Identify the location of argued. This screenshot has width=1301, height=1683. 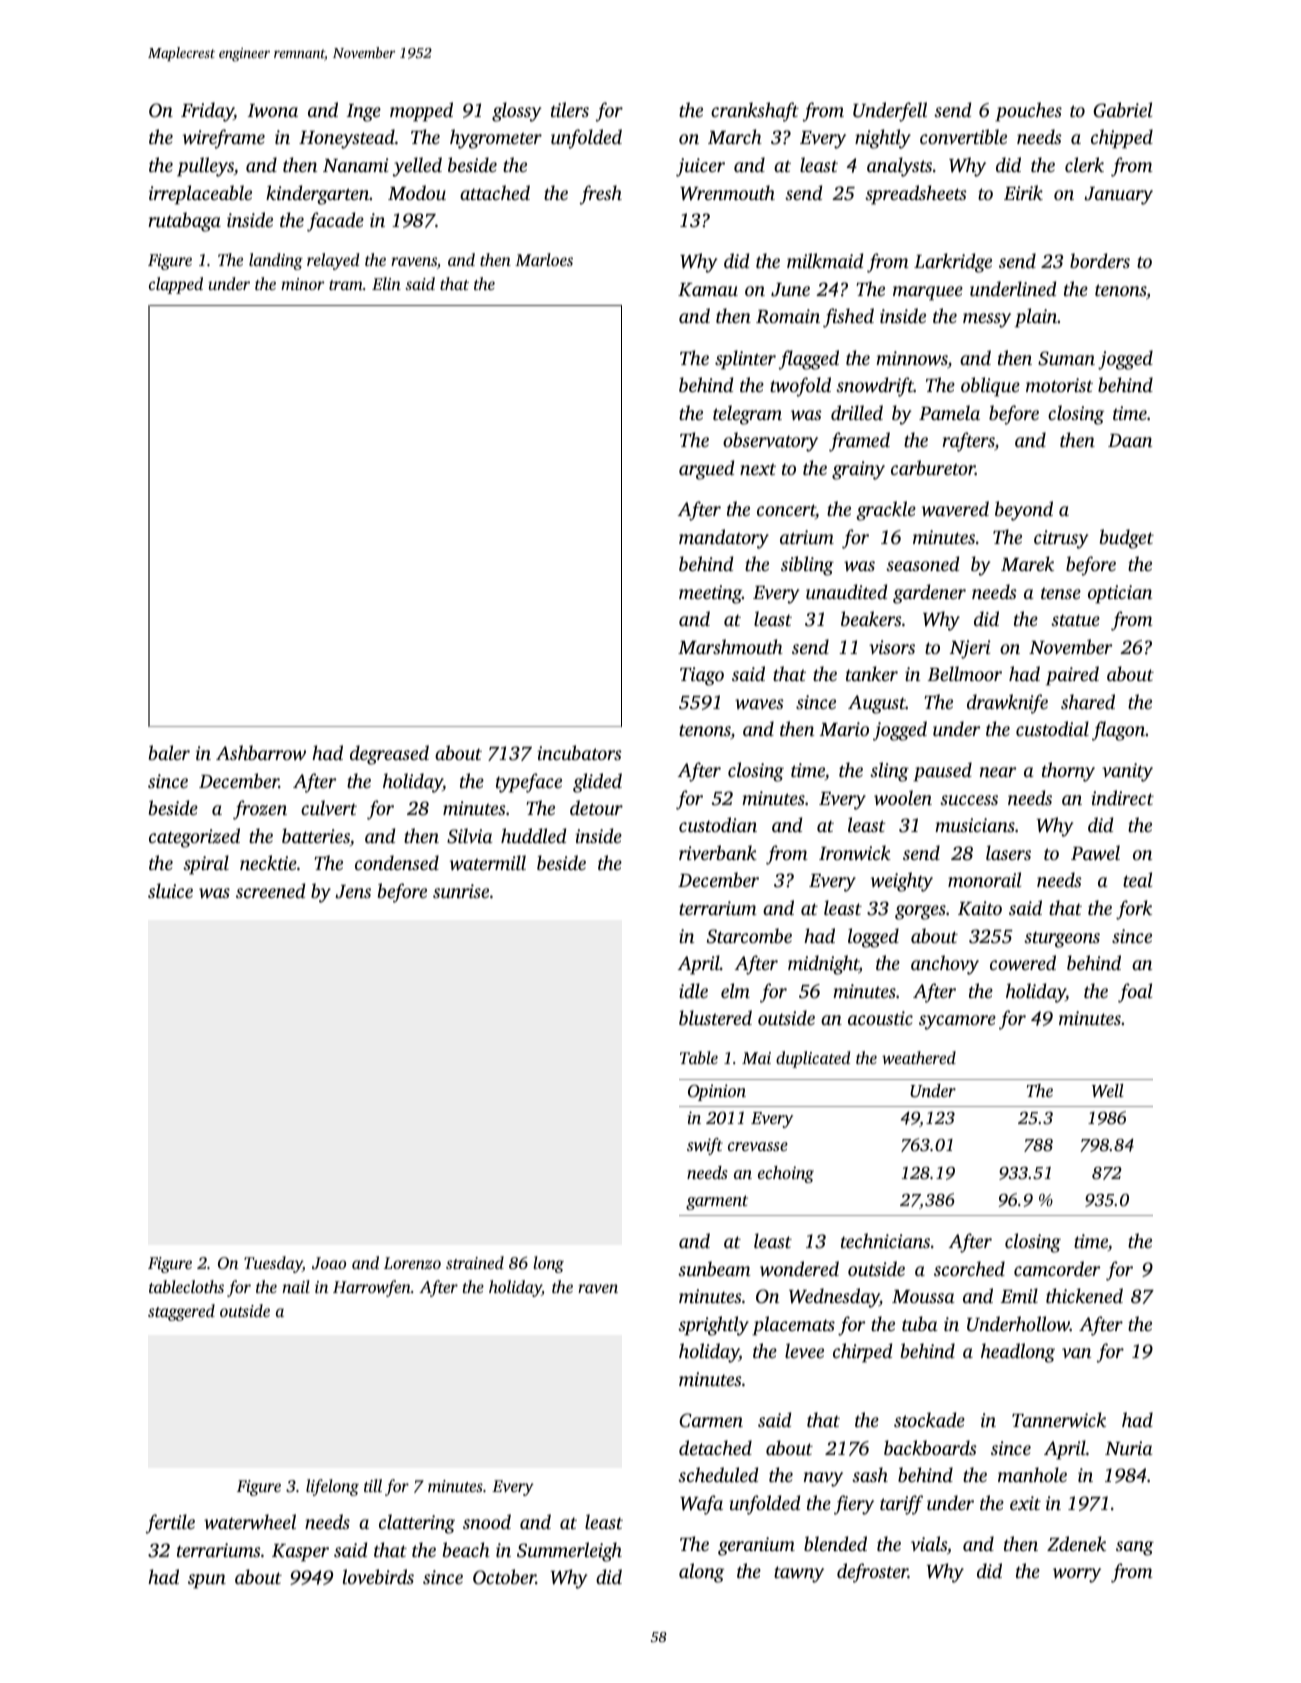
(706, 470).
